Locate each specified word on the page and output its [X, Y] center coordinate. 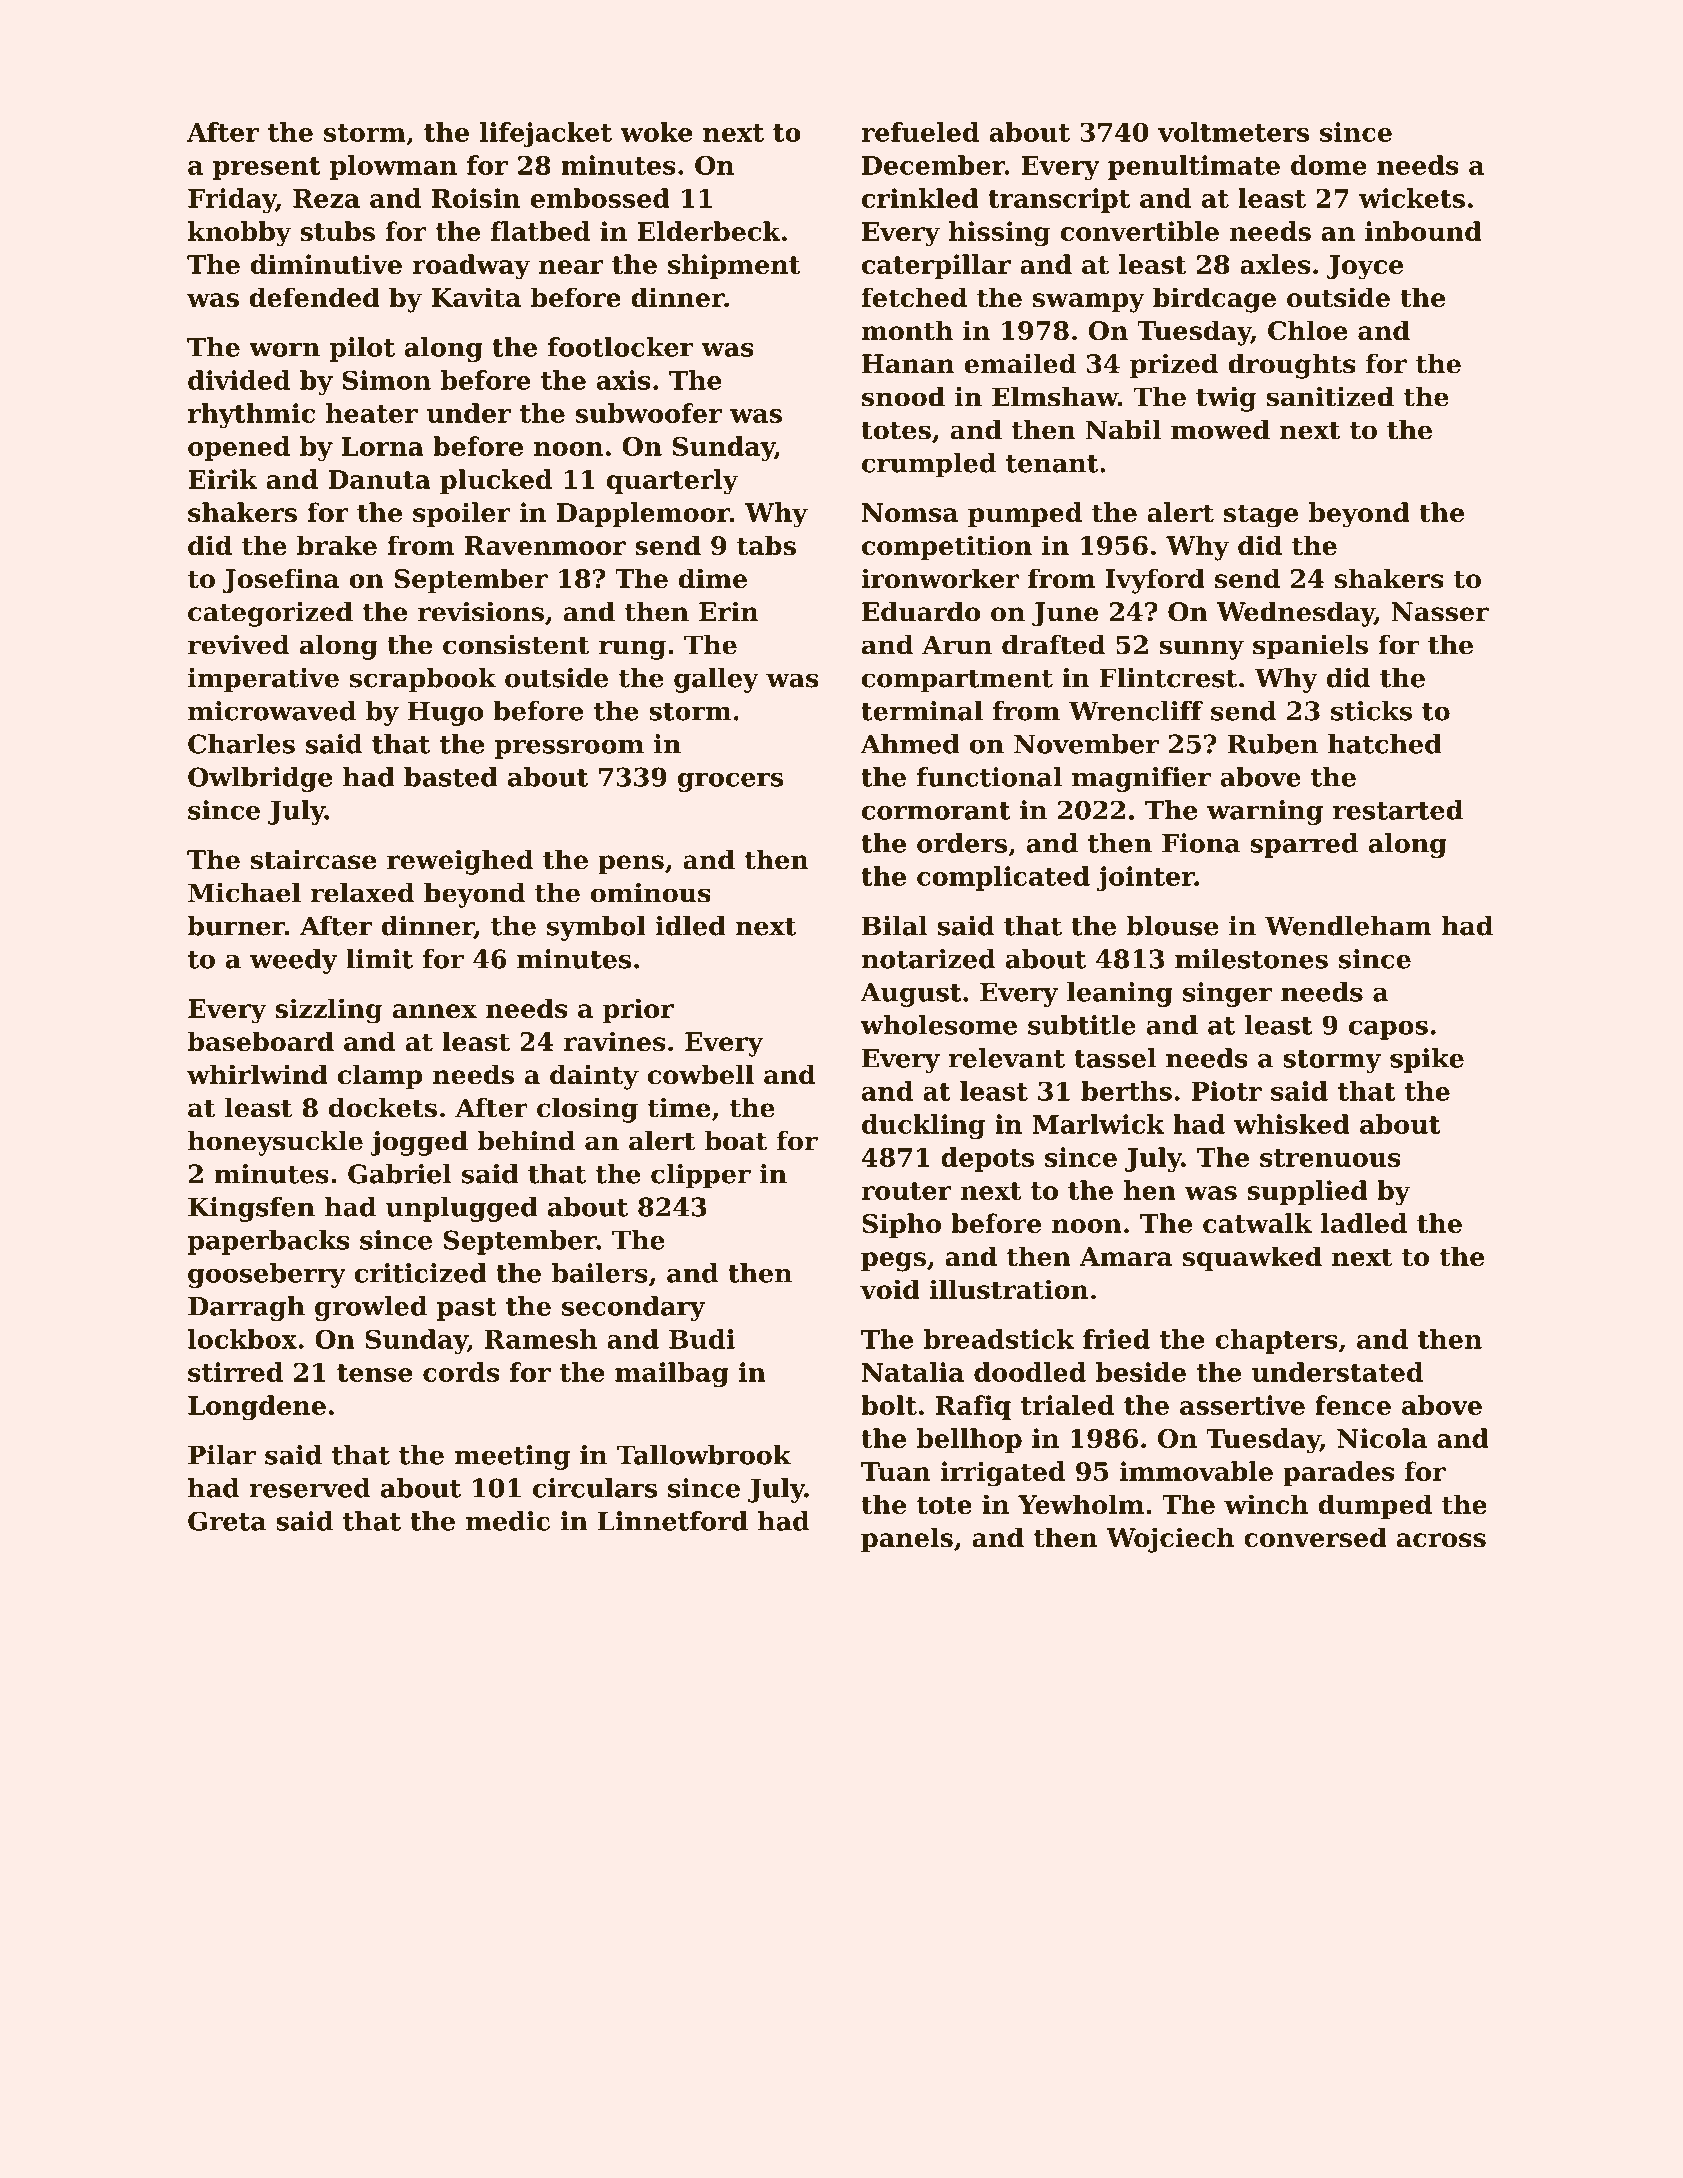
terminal [922, 711]
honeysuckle [275, 1143]
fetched [914, 297]
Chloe [1308, 330]
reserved [310, 1488]
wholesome [938, 1025]
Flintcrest [1168, 678]
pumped [1025, 514]
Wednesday [1295, 614]
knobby [239, 234]
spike [1427, 1060]
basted [451, 777]
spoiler [462, 514]
